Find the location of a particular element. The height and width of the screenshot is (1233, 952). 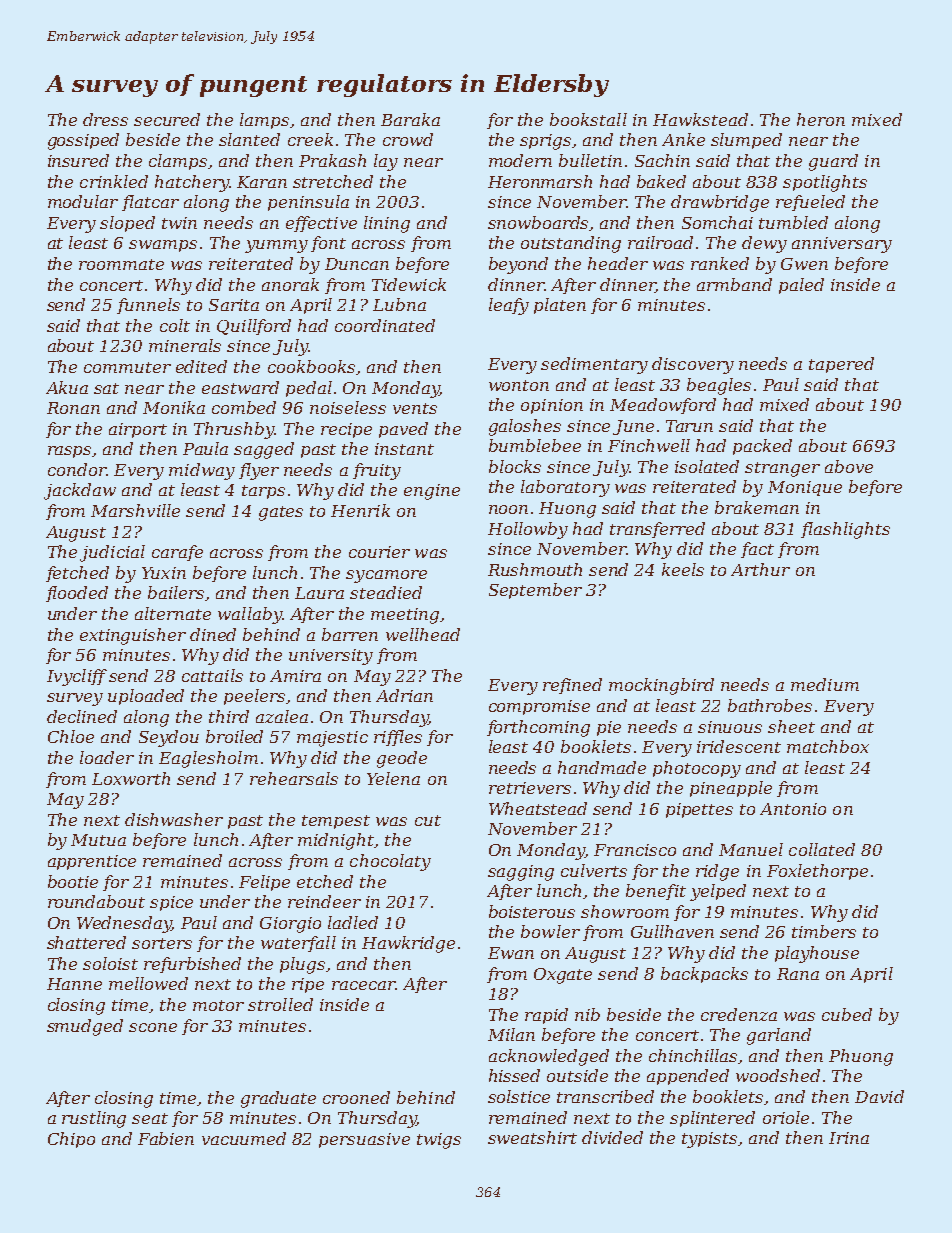

credenza is located at coordinates (739, 1014).
